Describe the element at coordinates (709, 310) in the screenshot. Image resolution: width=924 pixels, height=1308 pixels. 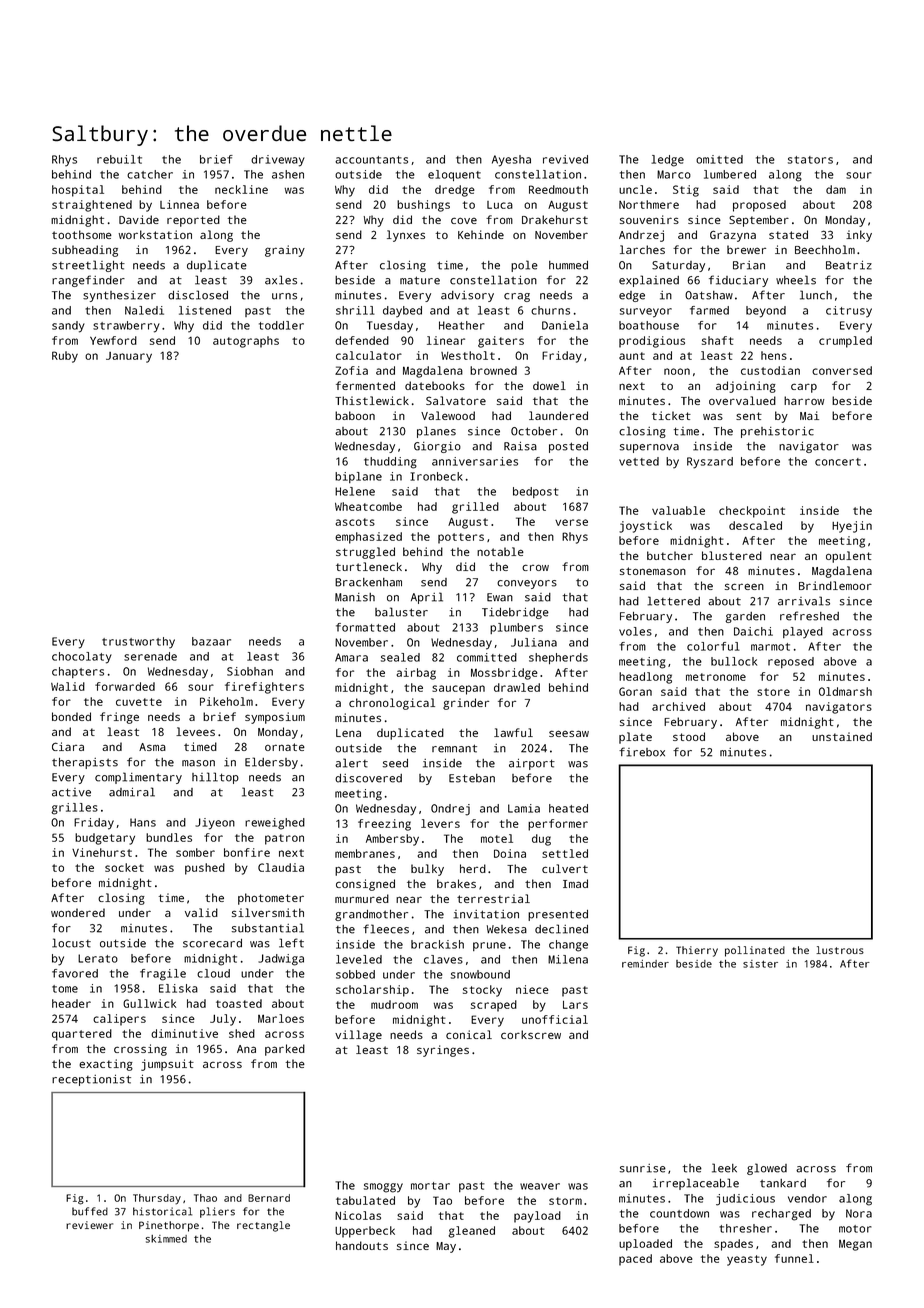
I see `farmed` at that location.
